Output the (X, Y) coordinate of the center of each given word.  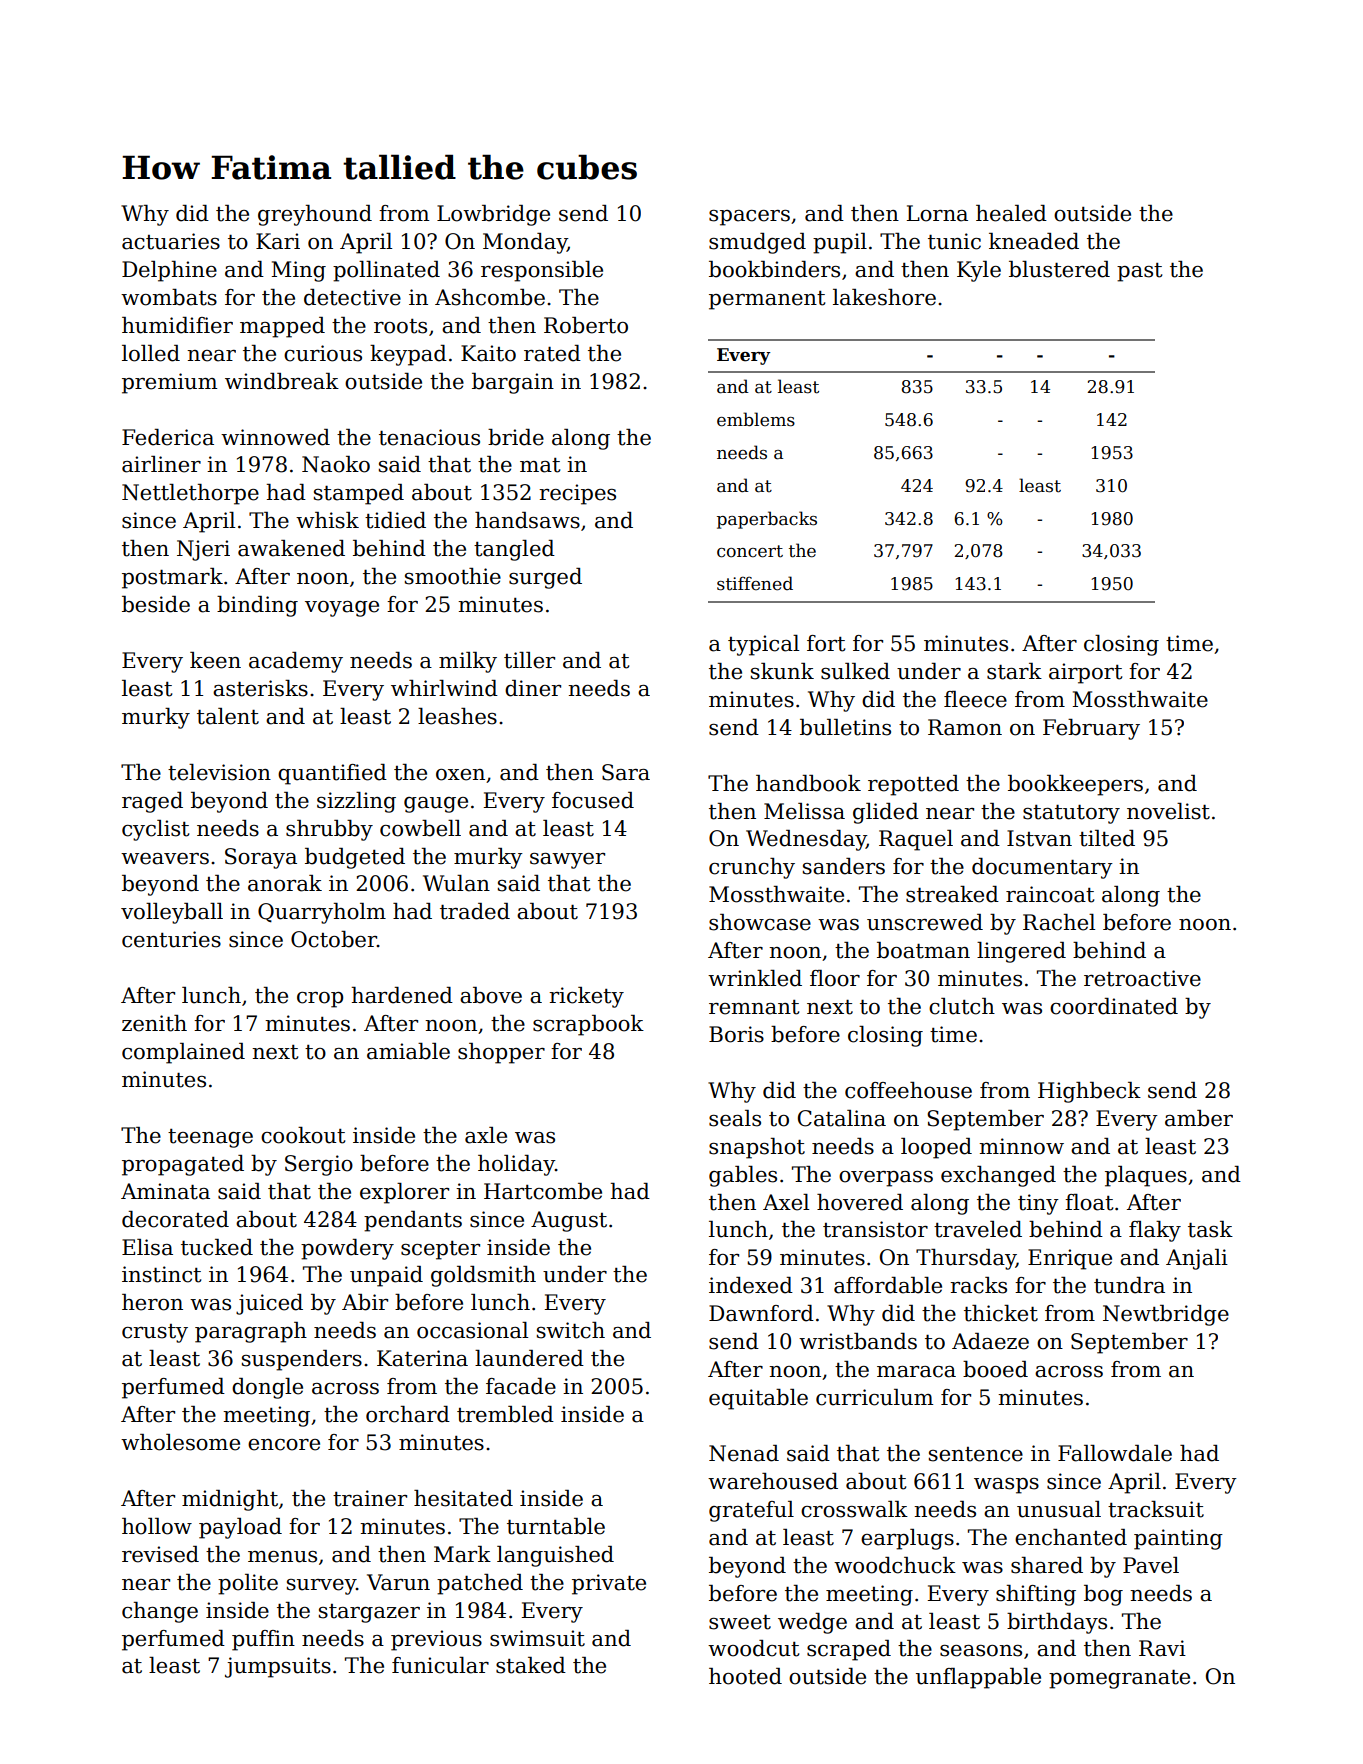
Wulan (456, 883)
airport (1085, 673)
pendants (413, 1221)
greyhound (315, 215)
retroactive (1142, 978)
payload (240, 1528)
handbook (808, 783)
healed (1011, 213)
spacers (749, 218)
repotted (913, 785)
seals (735, 1118)
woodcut (753, 1648)
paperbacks (767, 520)
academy (296, 662)
